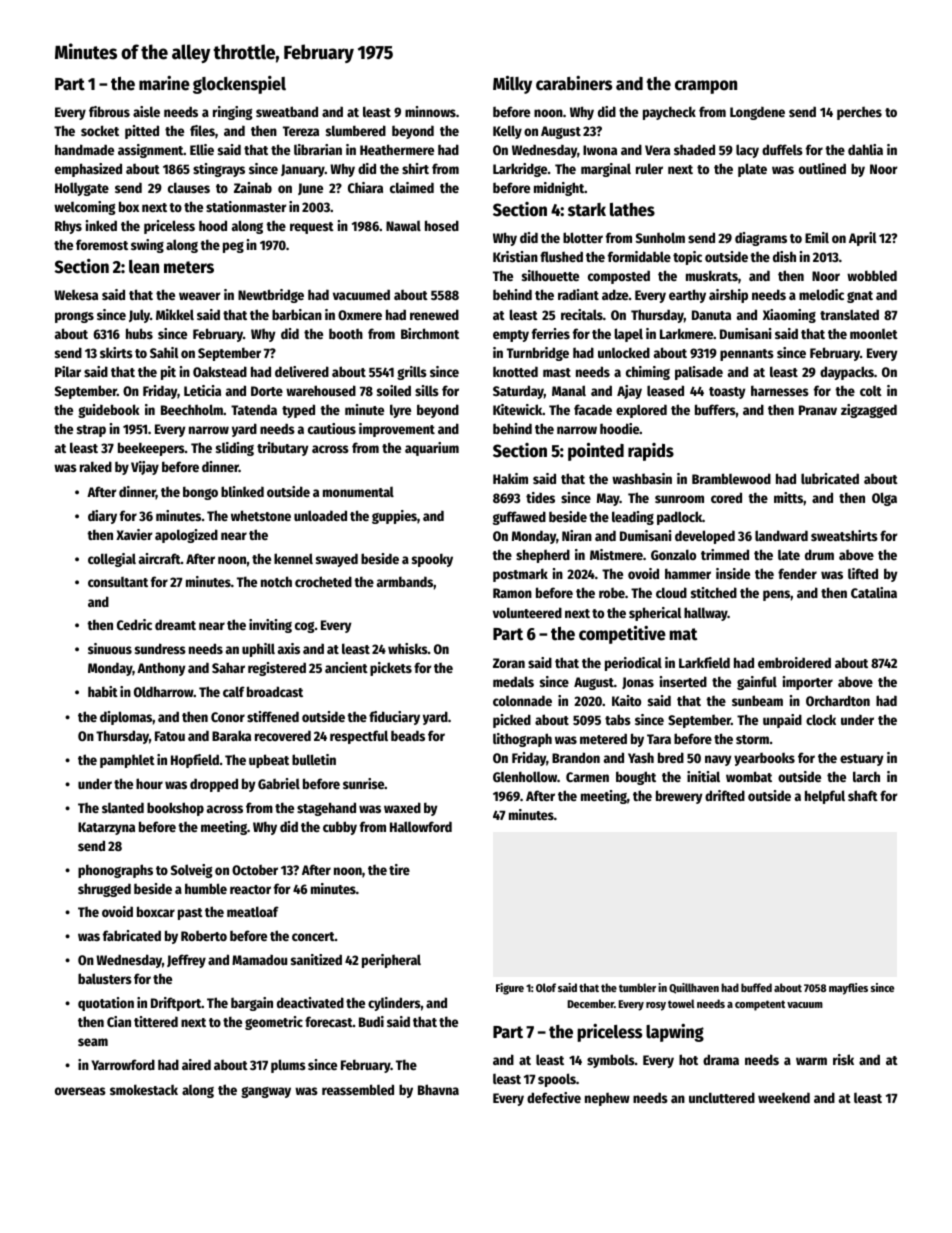 The width and height of the document is (952, 1233). I want to click on hammer, so click(688, 573).
